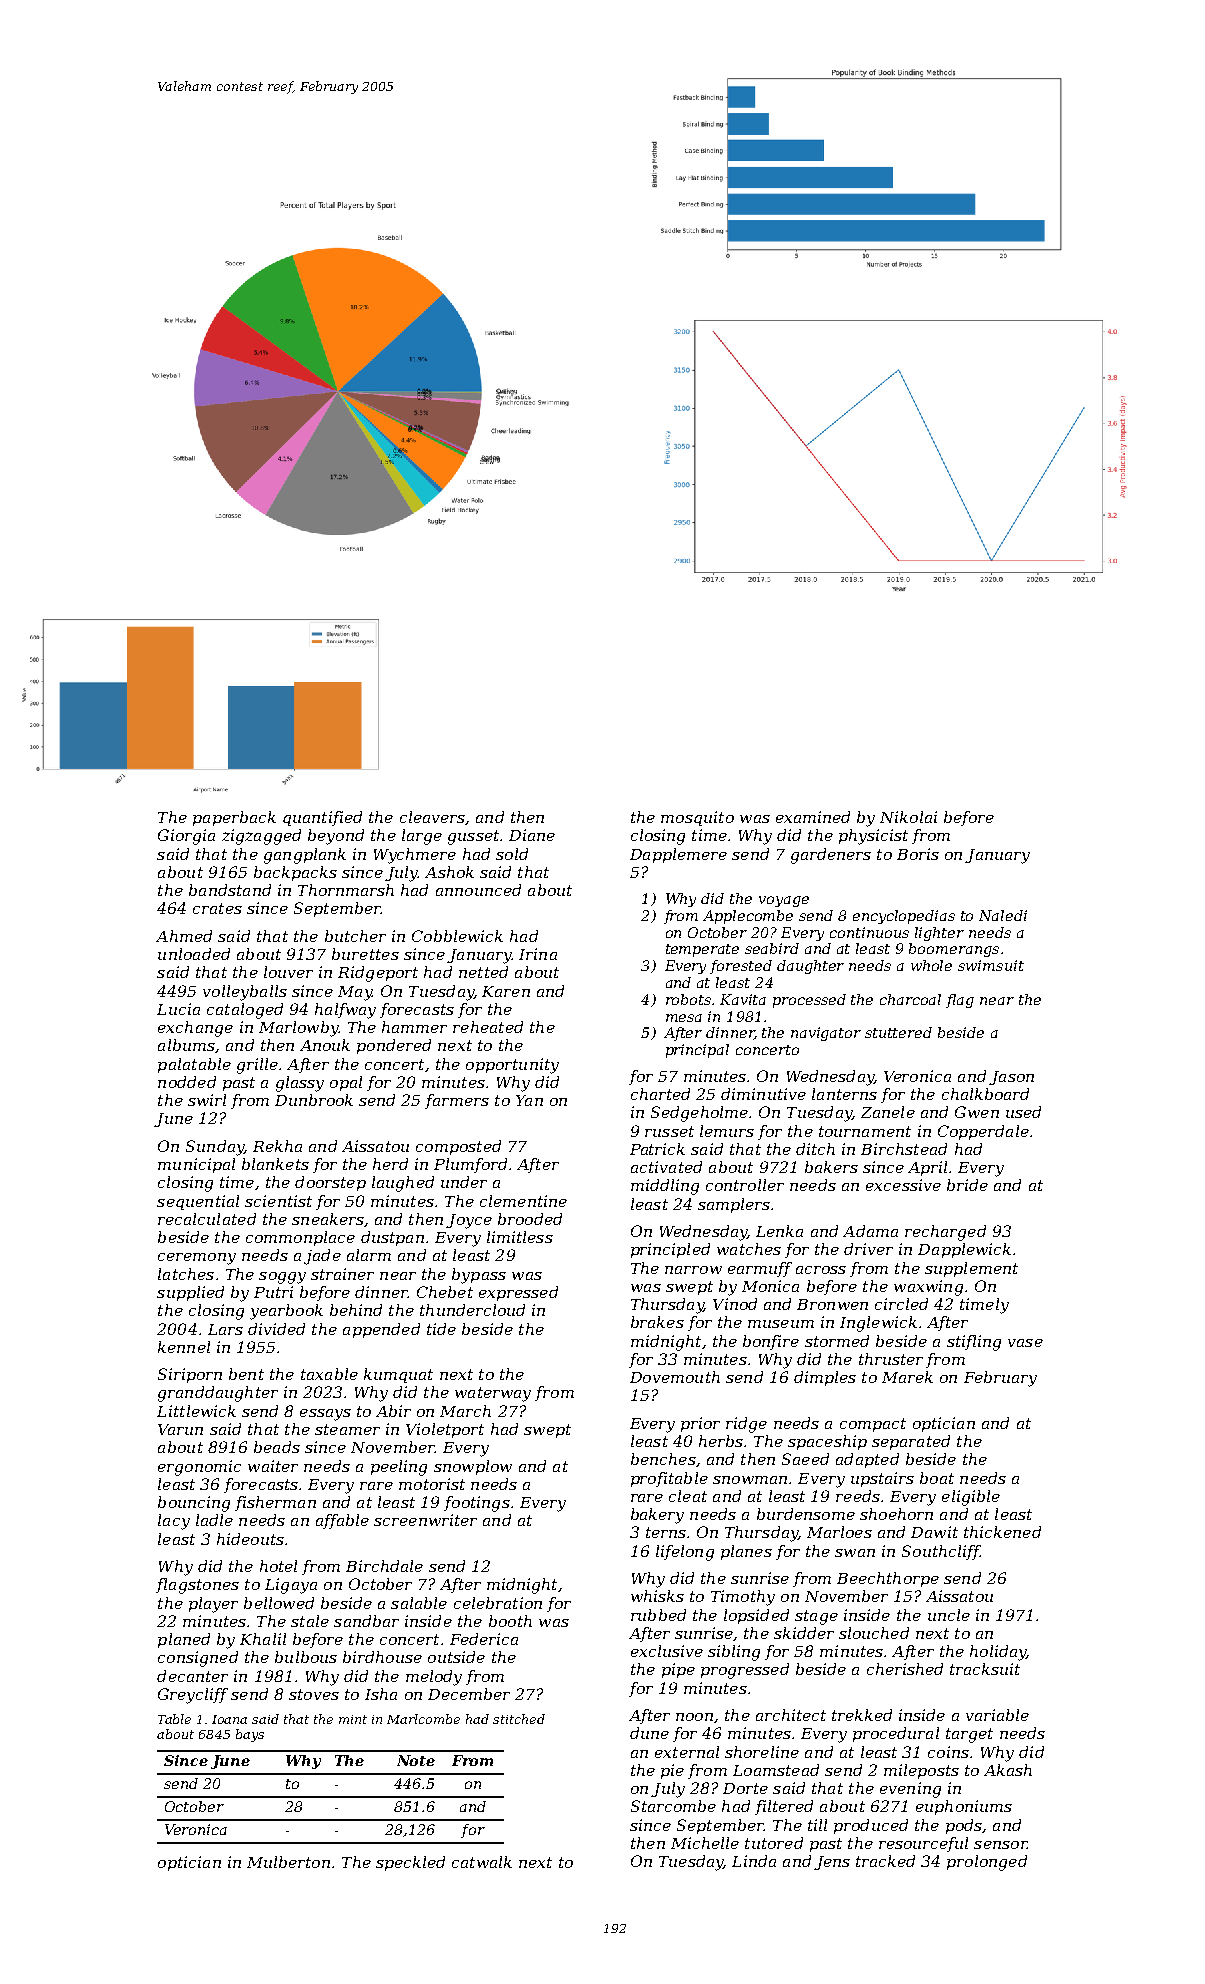 This screenshot has height=1984, width=1205. I want to click on navigator, so click(826, 1034).
